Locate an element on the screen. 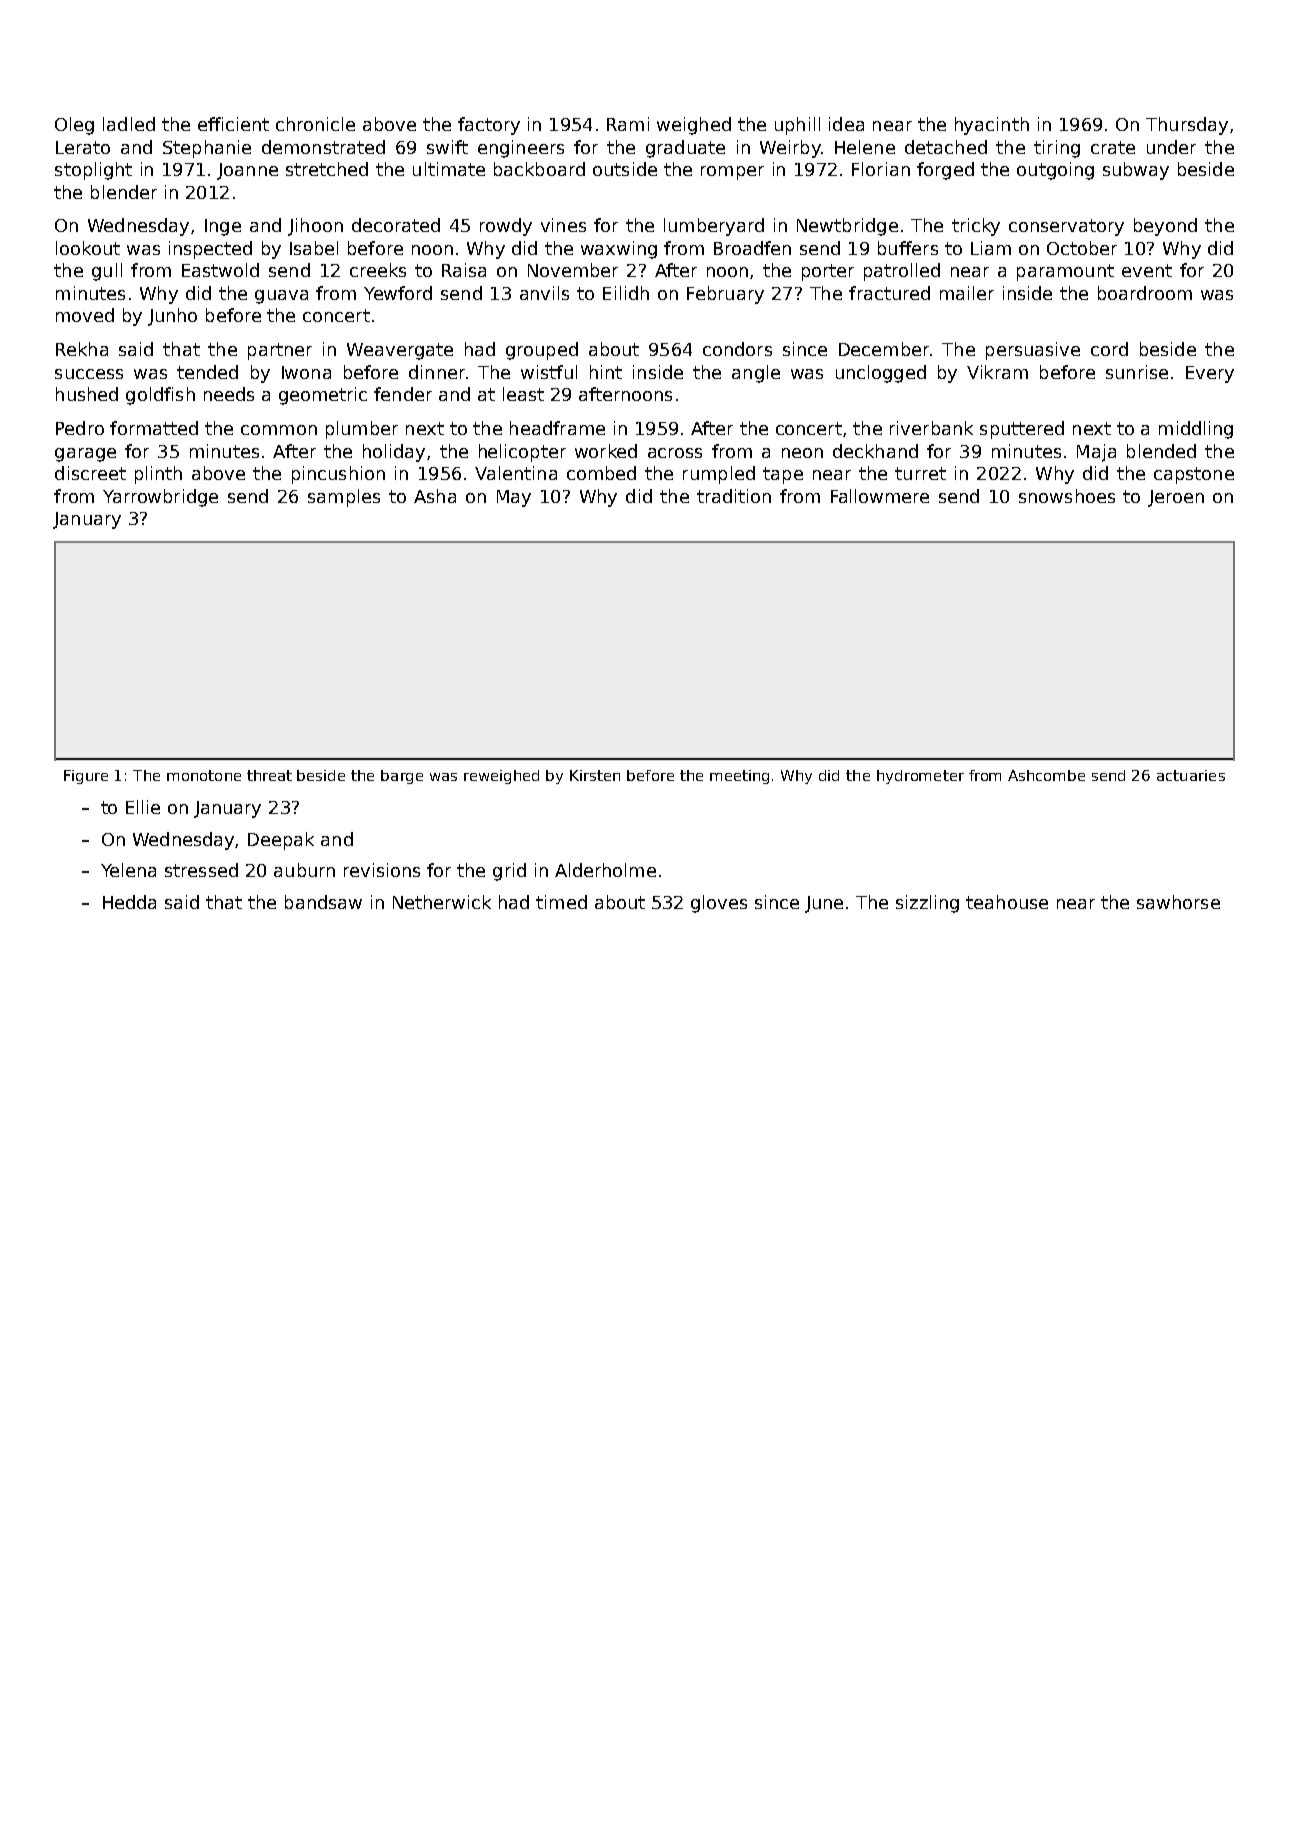 This screenshot has width=1289, height=1823. Thursday is located at coordinates (1187, 126).
